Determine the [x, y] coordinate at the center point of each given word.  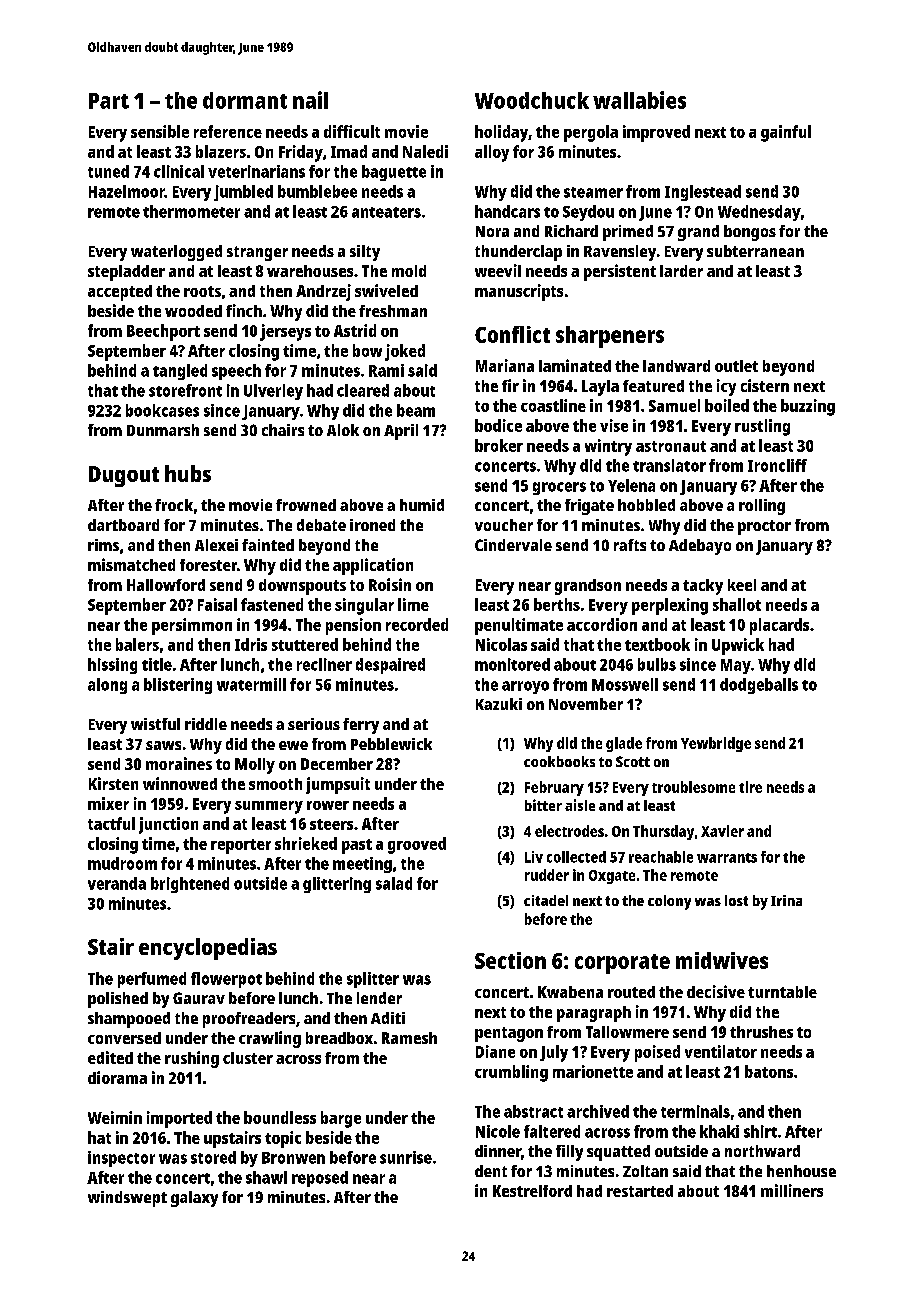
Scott [633, 761]
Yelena [631, 485]
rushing [192, 1059]
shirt [760, 1131]
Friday [301, 153]
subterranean [755, 251]
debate [321, 525]
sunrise [406, 1157]
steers [331, 824]
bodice [498, 425]
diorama [117, 1077]
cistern [765, 385]
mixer [108, 803]
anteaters [386, 212]
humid [422, 505]
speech [236, 372]
